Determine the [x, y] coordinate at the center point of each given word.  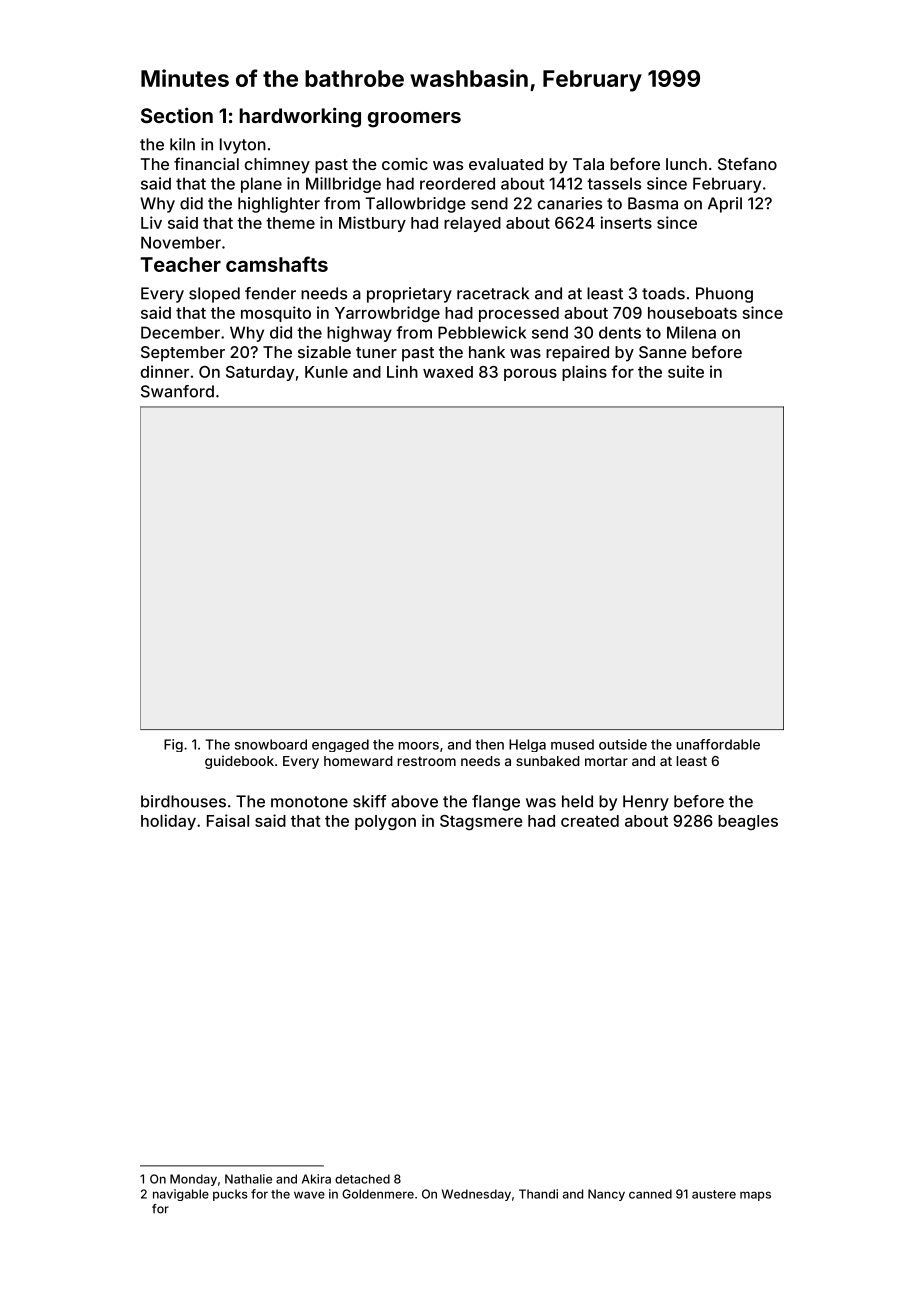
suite [686, 371]
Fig [173, 745]
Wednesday [476, 1195]
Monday [193, 1180]
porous [530, 375]
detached [362, 1179]
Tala [588, 164]
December [180, 332]
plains [584, 373]
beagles [748, 822]
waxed [448, 372]
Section [177, 115]
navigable [181, 1195]
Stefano [747, 163]
